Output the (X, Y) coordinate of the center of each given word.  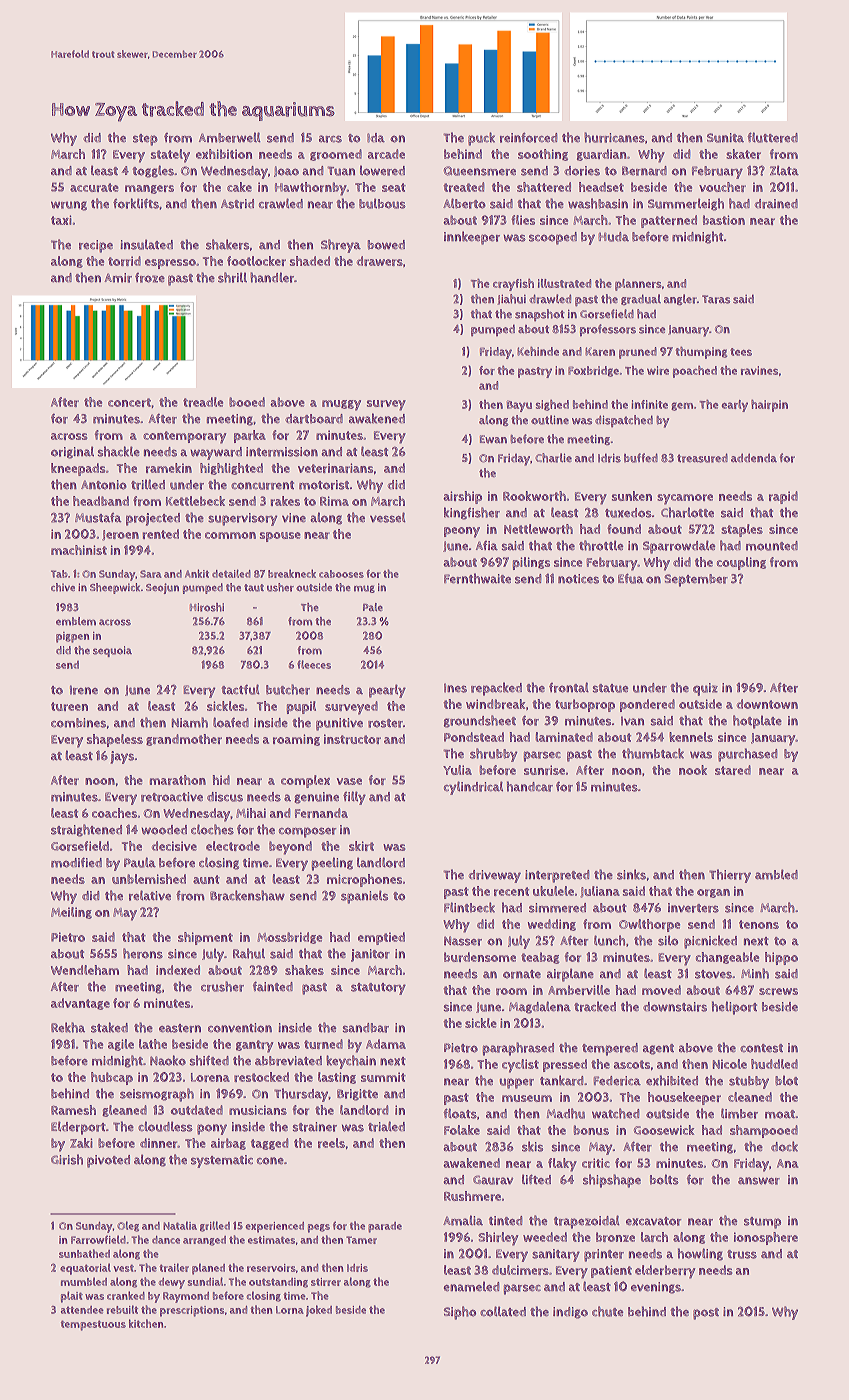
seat (394, 187)
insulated (146, 244)
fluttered (772, 137)
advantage (80, 1004)
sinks (631, 874)
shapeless (115, 740)
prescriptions (192, 1311)
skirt (361, 846)
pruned (638, 353)
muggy (341, 405)
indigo (570, 1313)
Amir (118, 278)
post (706, 1314)
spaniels (364, 897)
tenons (759, 924)
